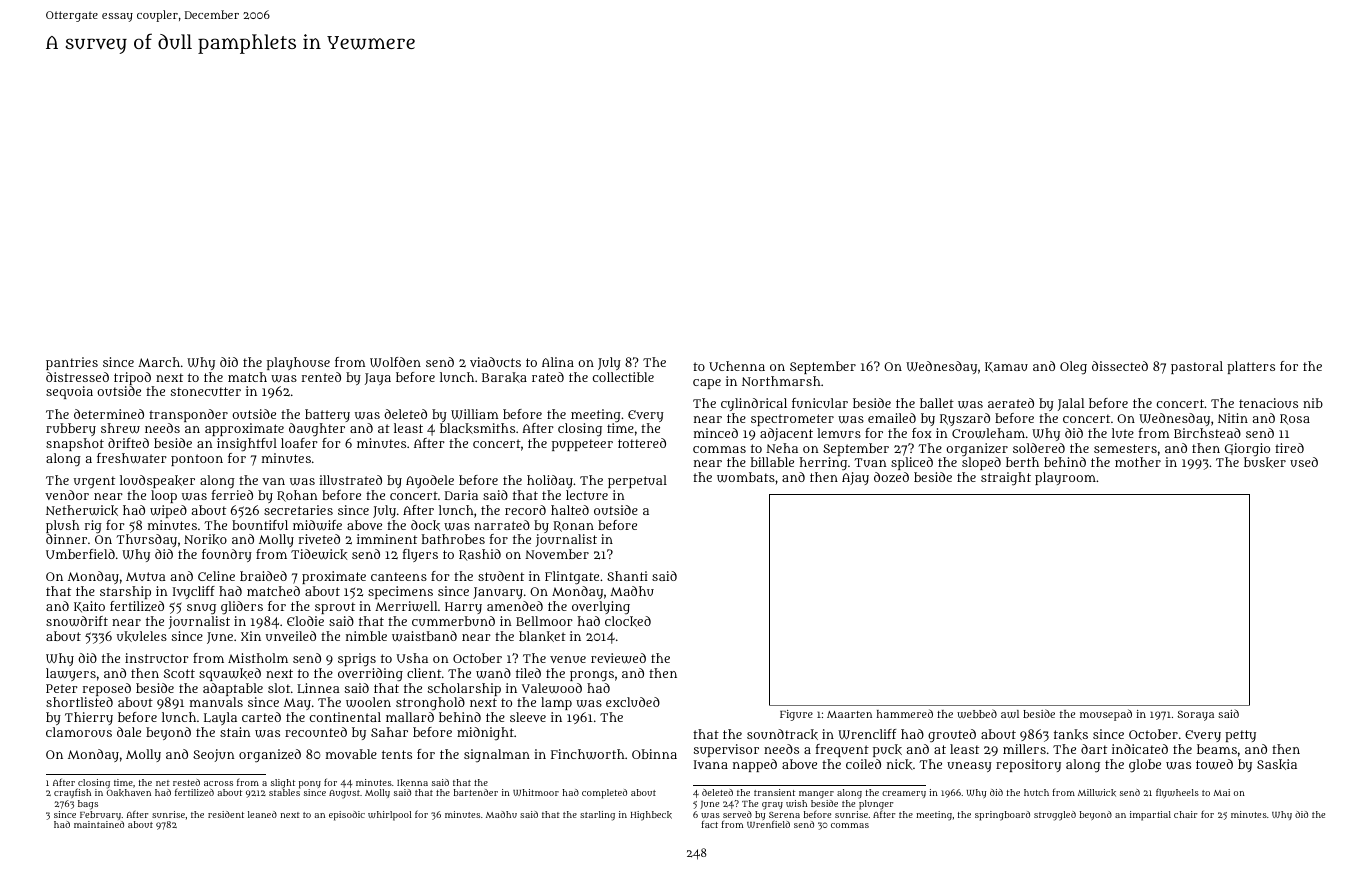 The image size is (1372, 887). Describe the element at coordinates (197, 460) in the image. I see `pontoon` at that location.
